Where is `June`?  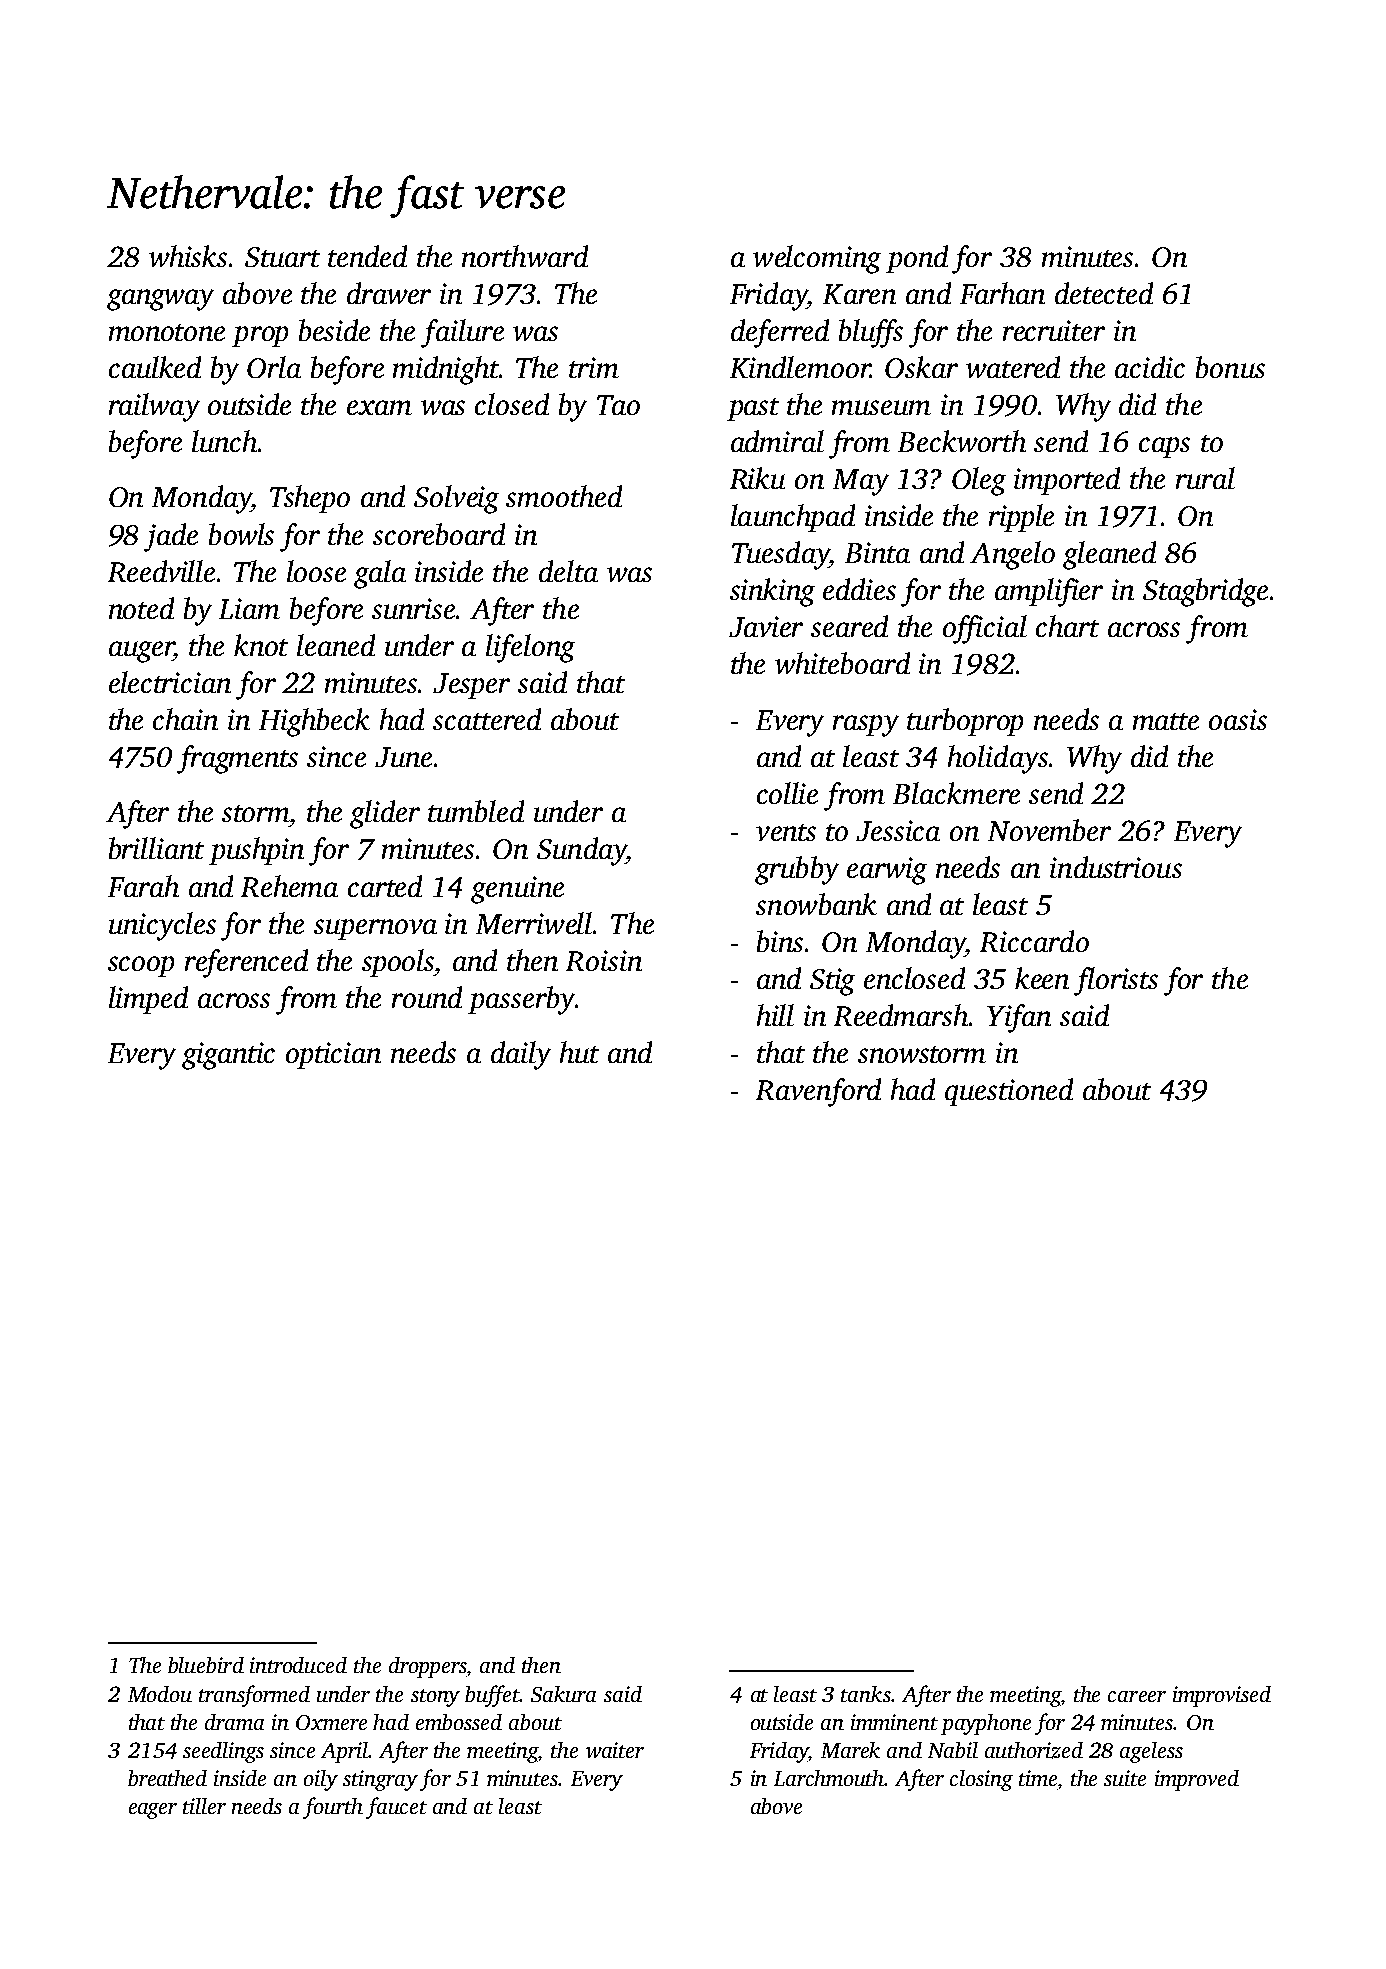 June is located at coordinates (403, 757).
